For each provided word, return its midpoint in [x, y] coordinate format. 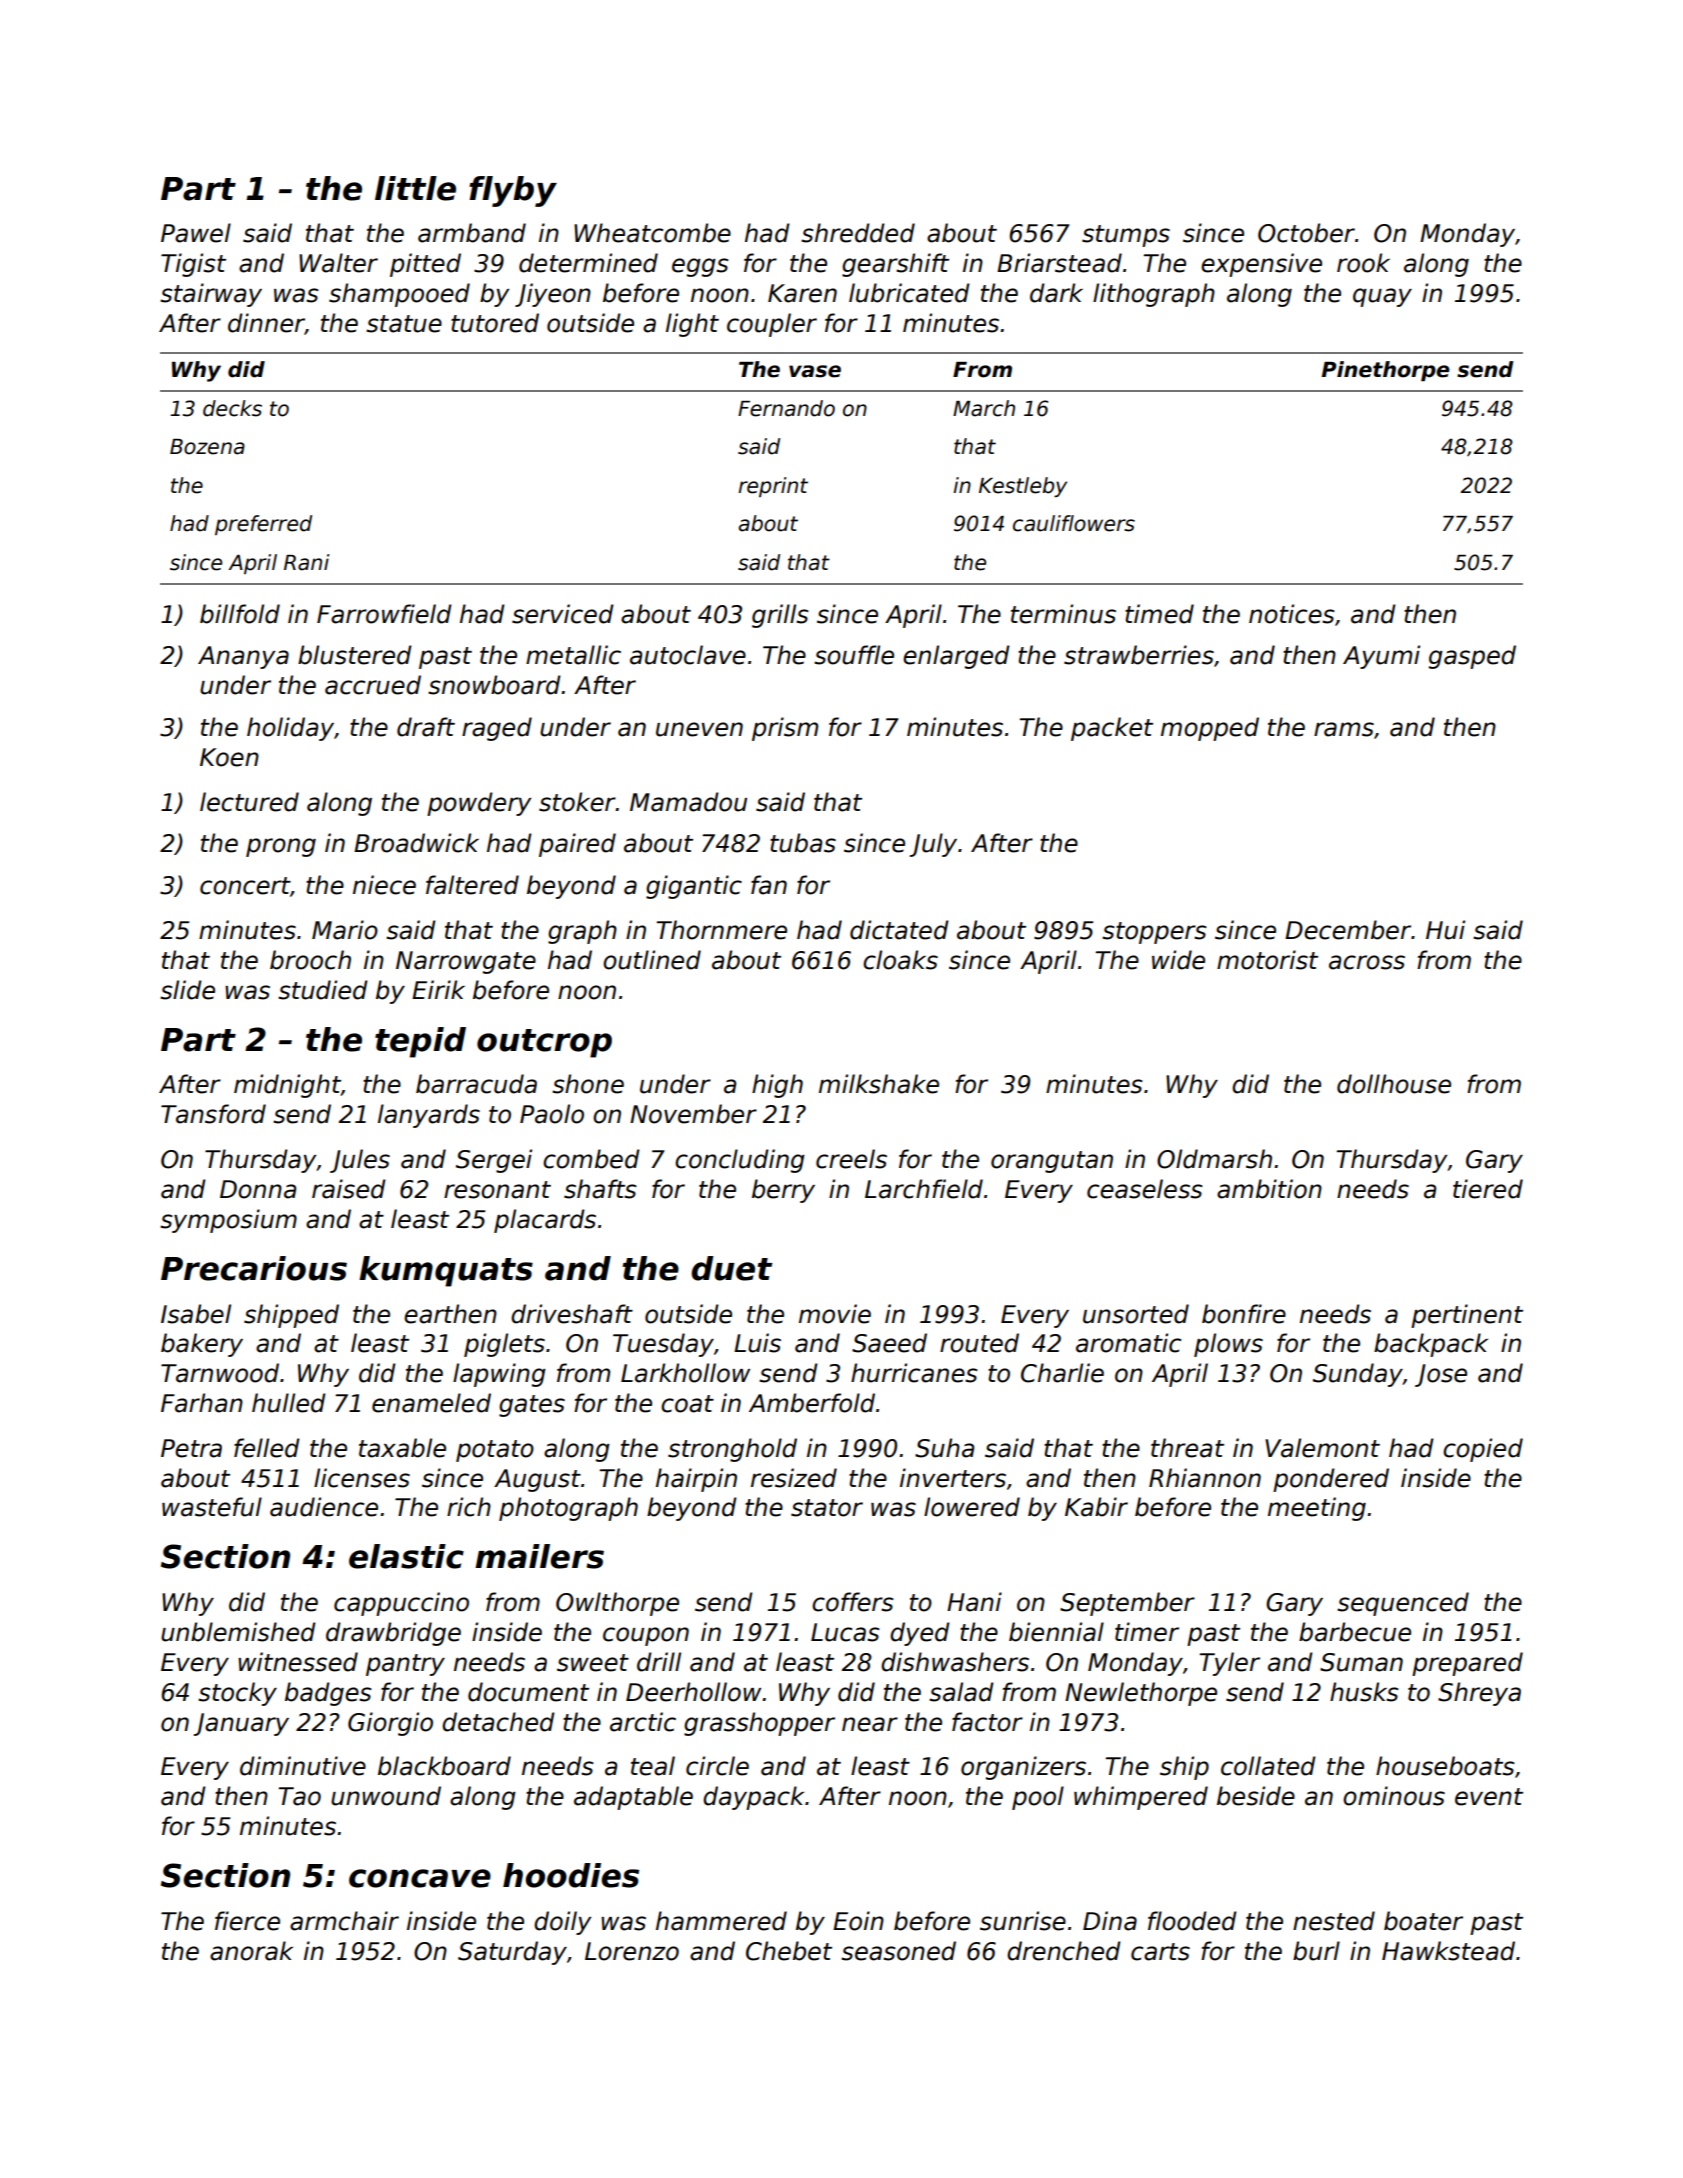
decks [232, 408]
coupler [772, 325]
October [1306, 233]
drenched [1064, 1951]
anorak [251, 1951]
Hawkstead [1448, 1951]
